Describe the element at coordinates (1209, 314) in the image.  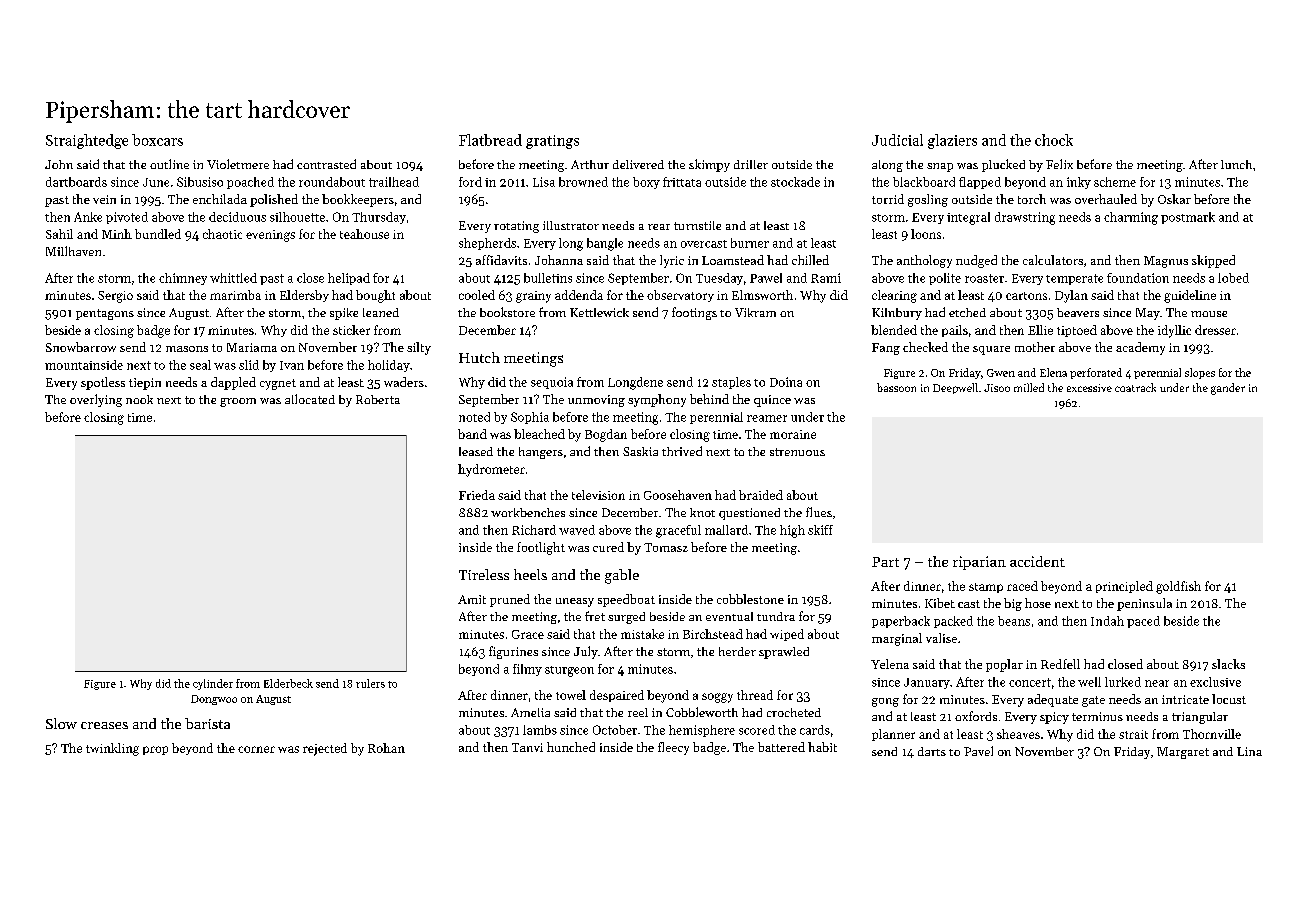
I see `mouse` at that location.
